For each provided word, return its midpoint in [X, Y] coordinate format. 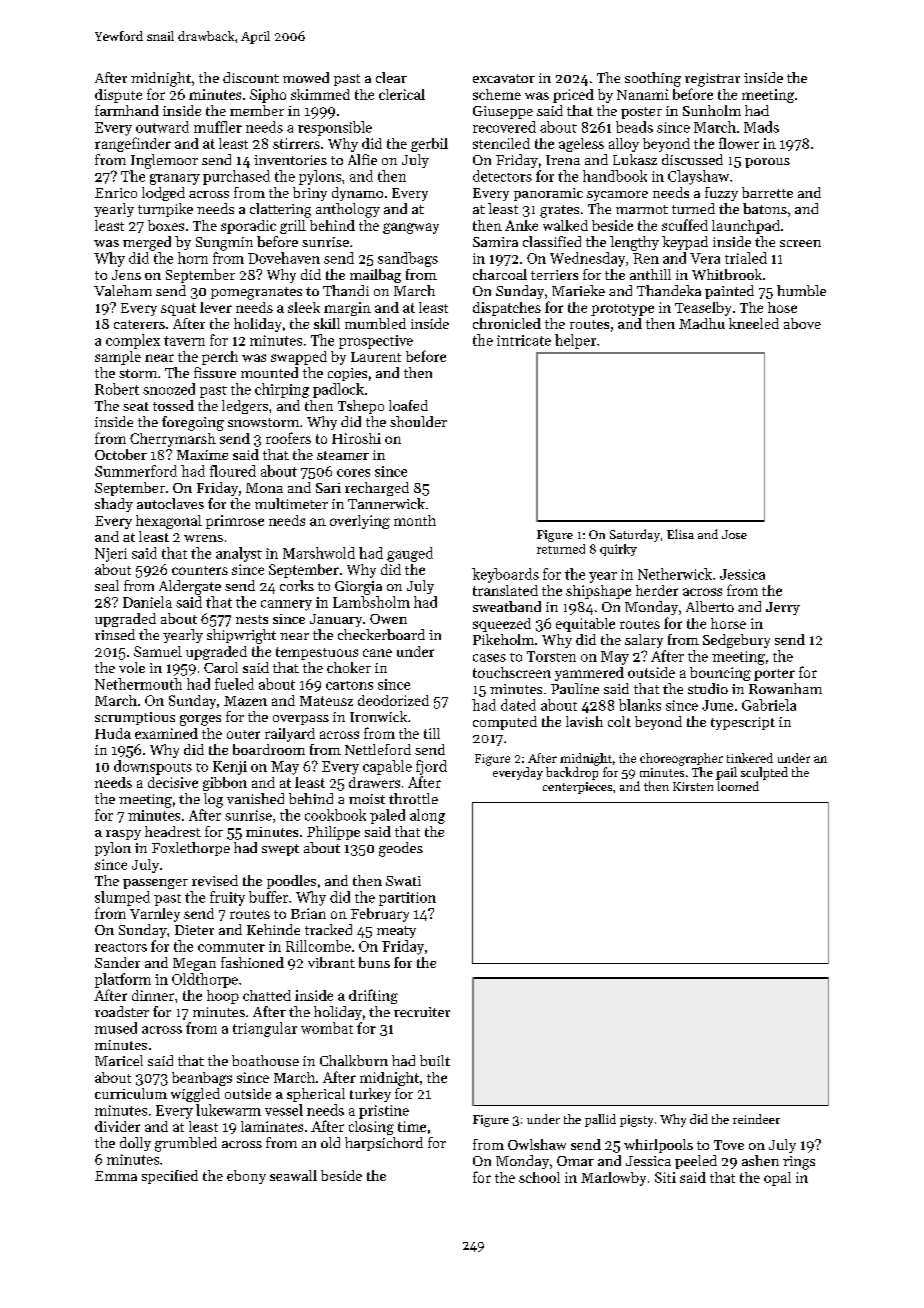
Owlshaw [537, 1144]
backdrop [572, 773]
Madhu [702, 323]
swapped [299, 358]
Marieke [578, 290]
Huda [113, 733]
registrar [712, 80]
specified [170, 1177]
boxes [166, 225]
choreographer [681, 759]
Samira [495, 242]
